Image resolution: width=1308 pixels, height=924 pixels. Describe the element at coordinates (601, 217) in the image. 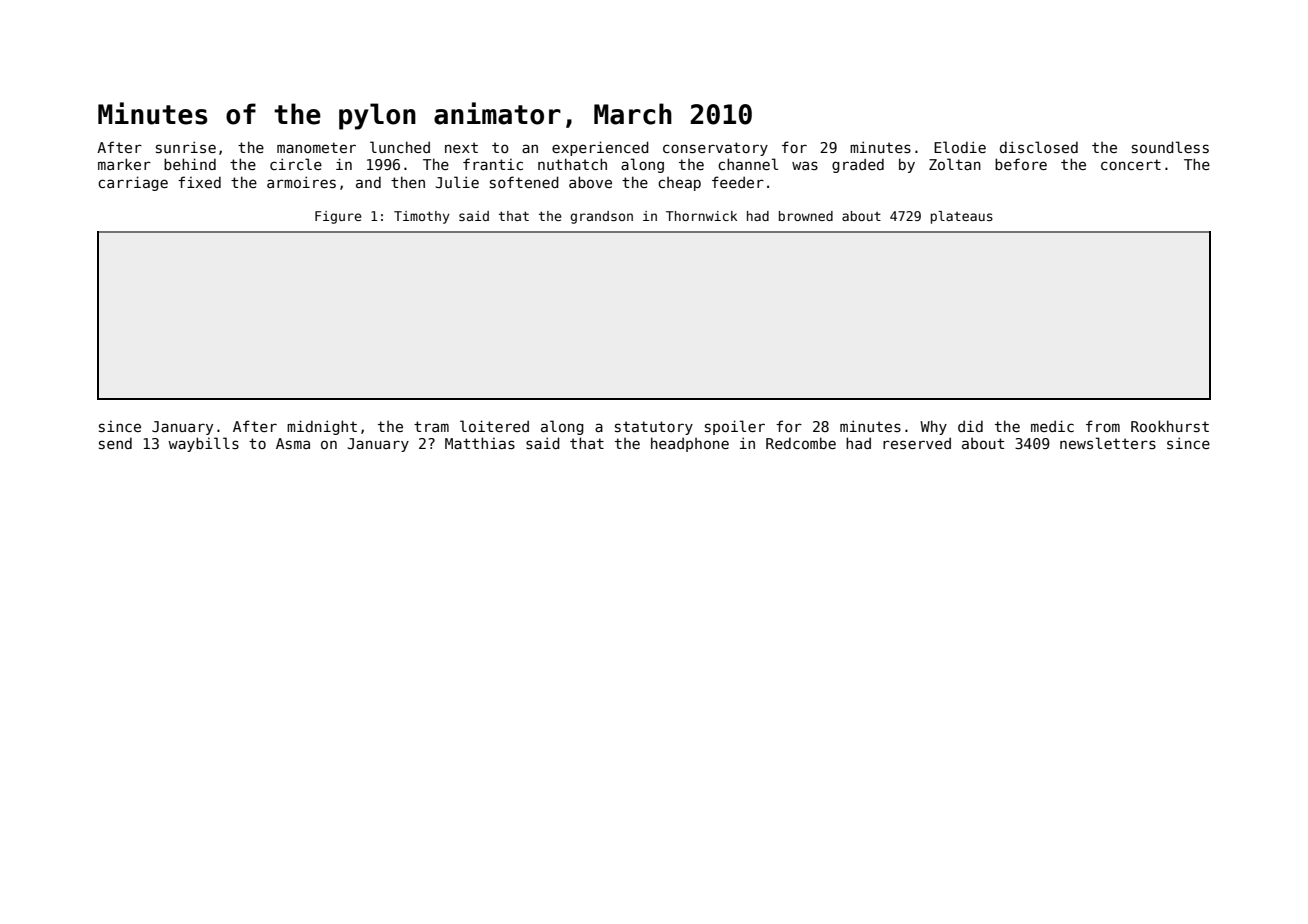

I see `grandson` at that location.
